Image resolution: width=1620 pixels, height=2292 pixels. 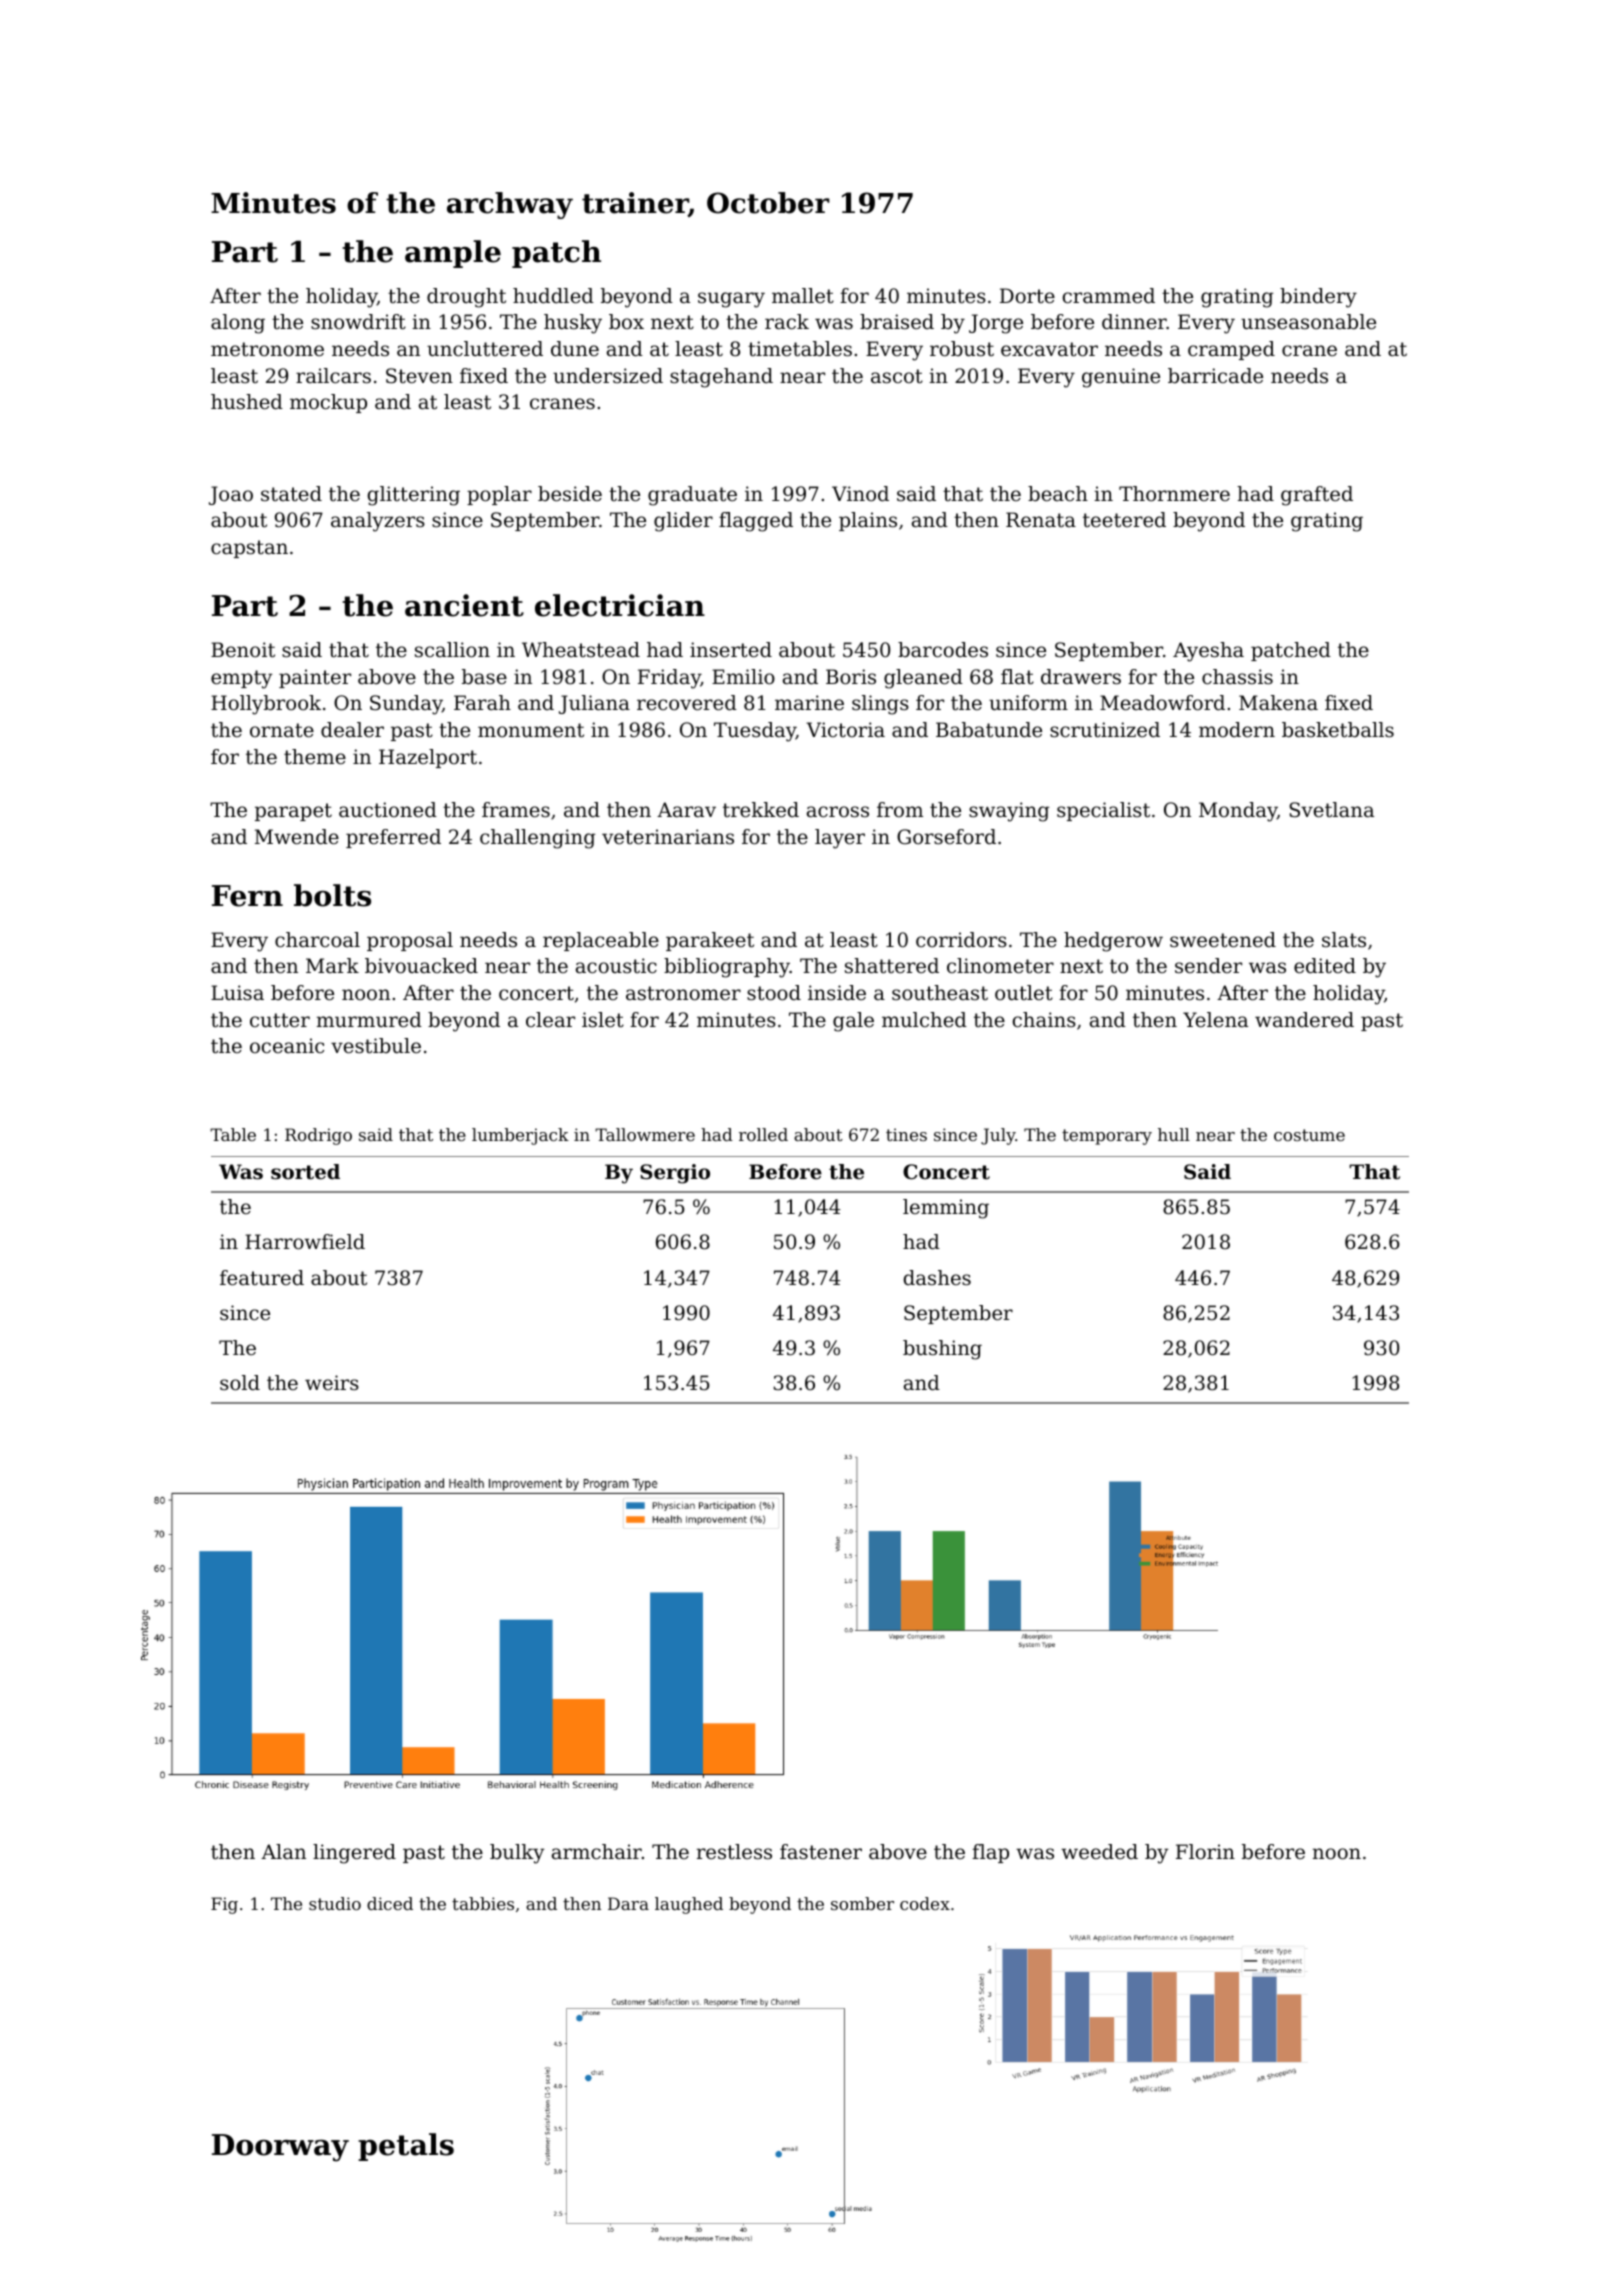 What do you see at coordinates (731, 300) in the screenshot?
I see `sugary` at bounding box center [731, 300].
